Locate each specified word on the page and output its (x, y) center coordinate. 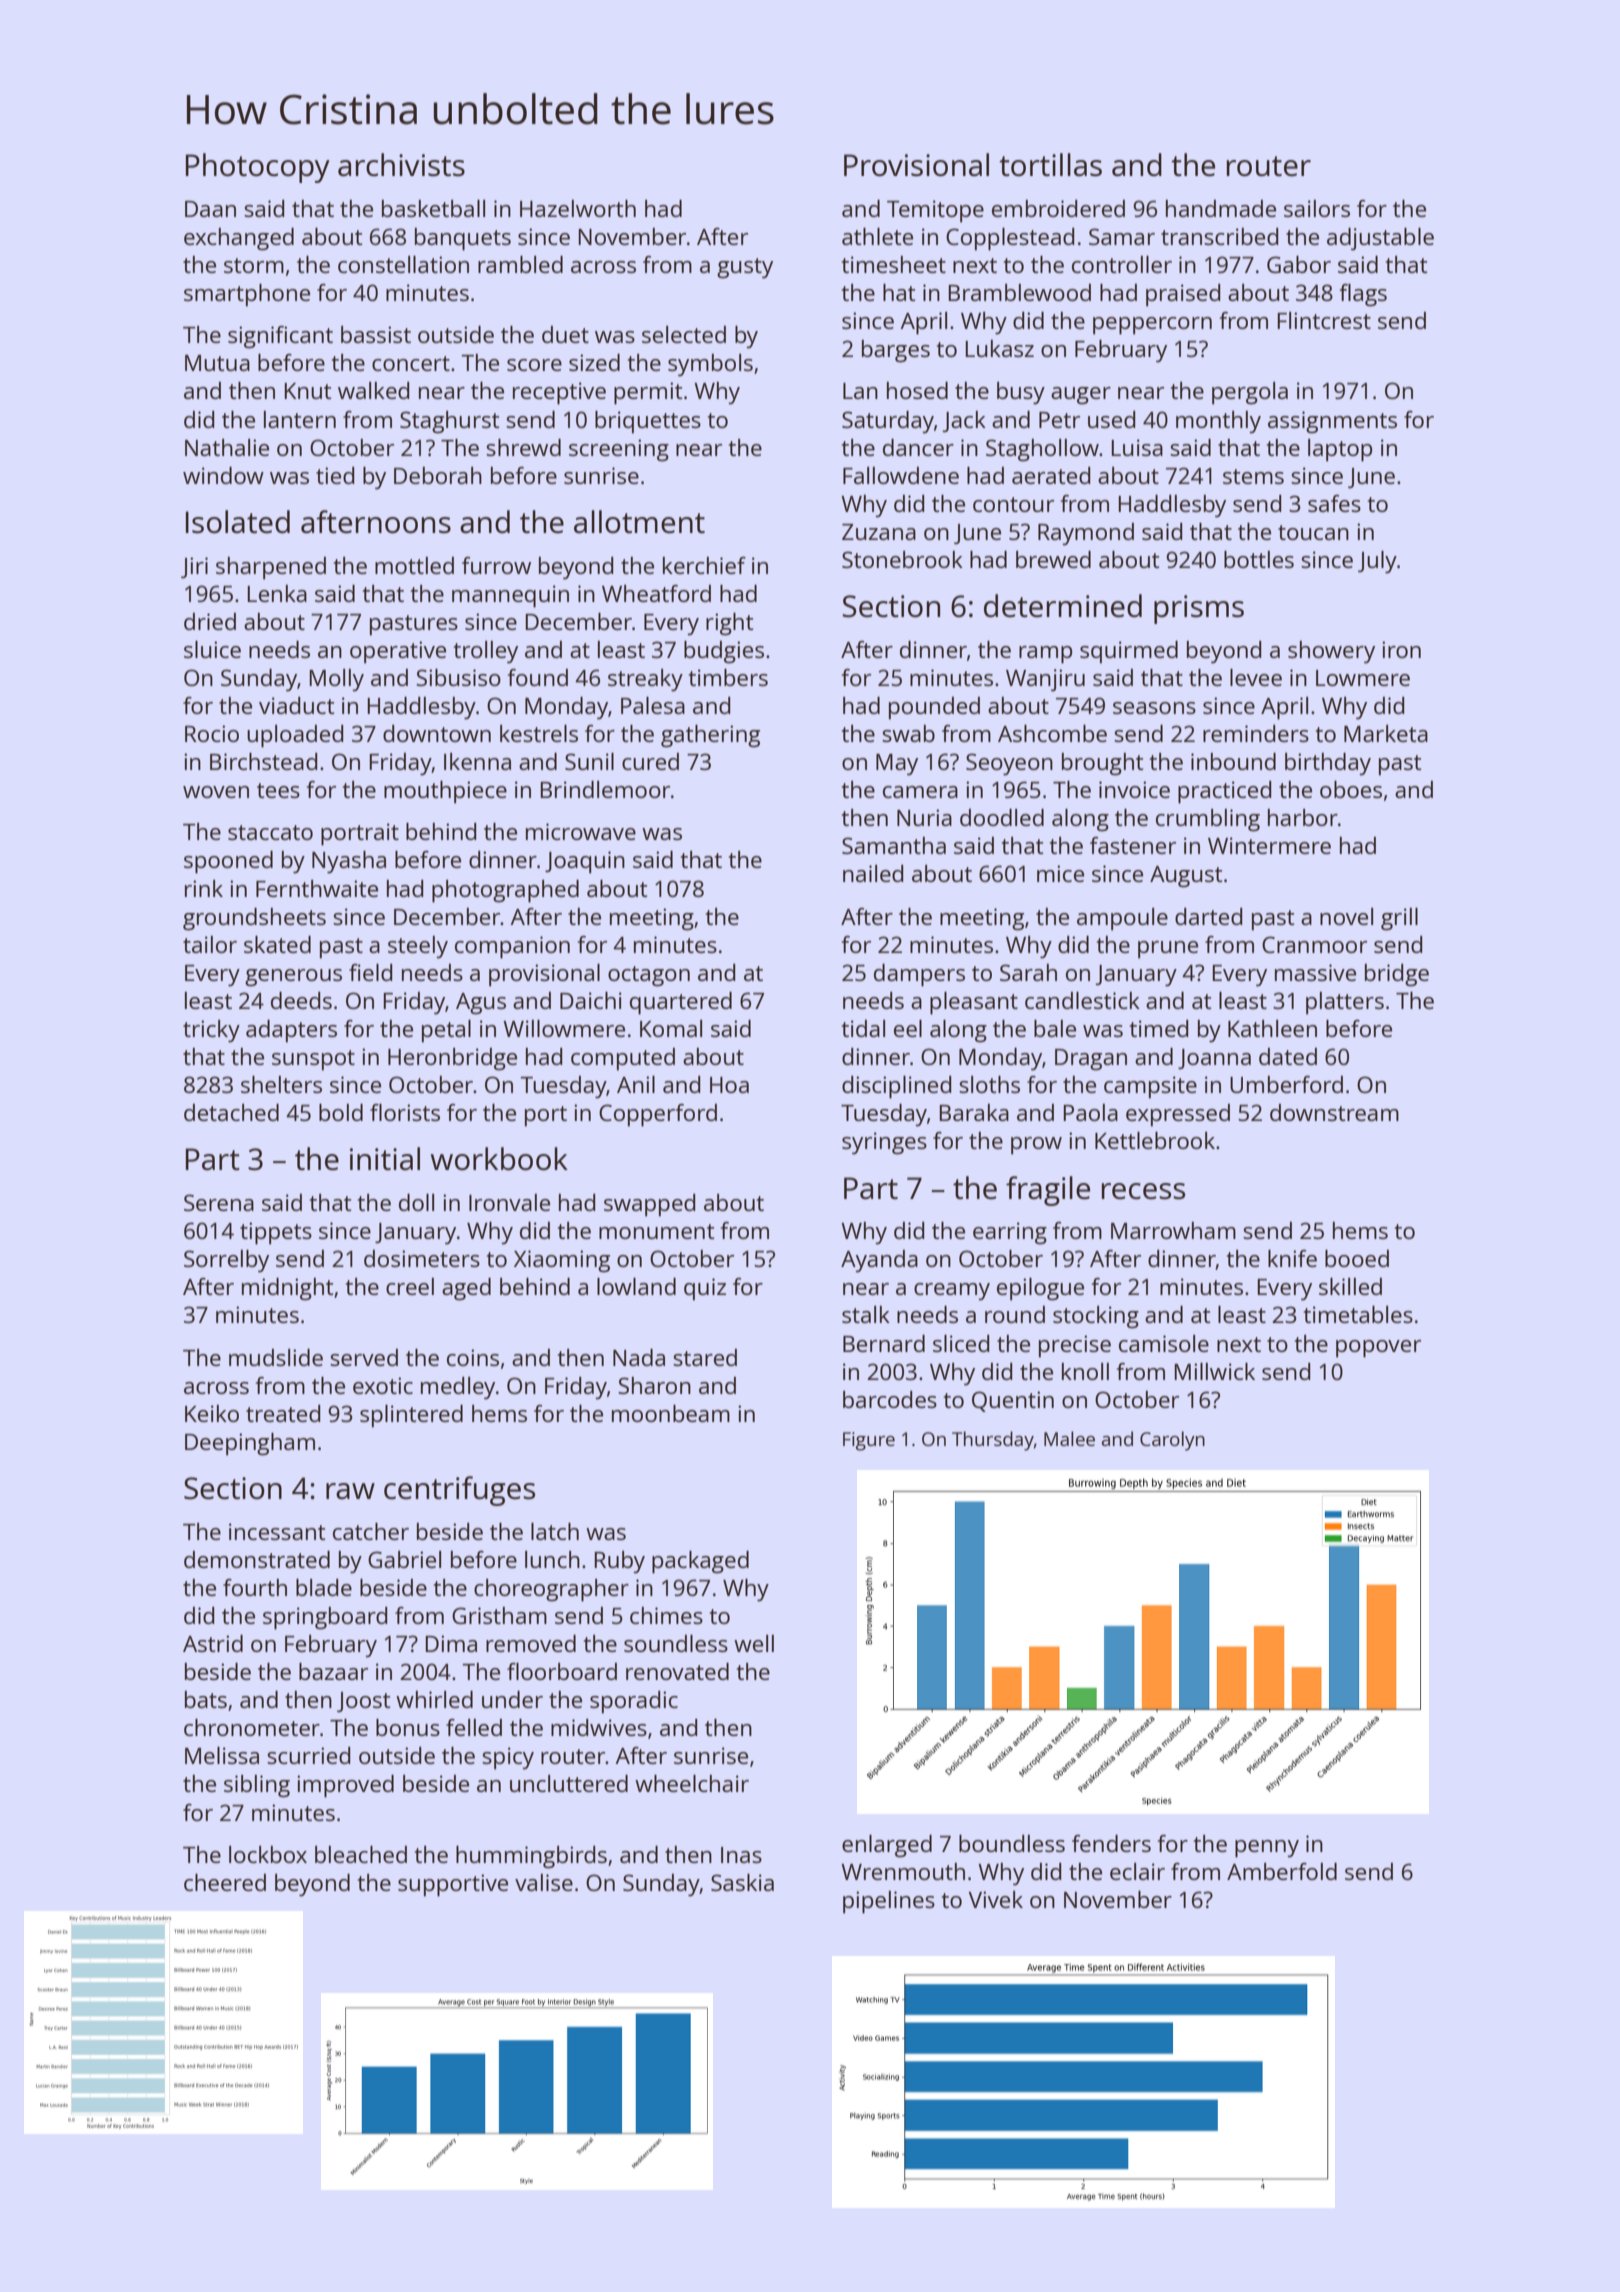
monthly (1218, 422)
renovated (677, 1671)
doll (416, 1202)
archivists (401, 165)
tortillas (1050, 165)
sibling (257, 1786)
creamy (952, 1292)
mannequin (510, 596)
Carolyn (1172, 1441)
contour (1013, 504)
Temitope (935, 211)
